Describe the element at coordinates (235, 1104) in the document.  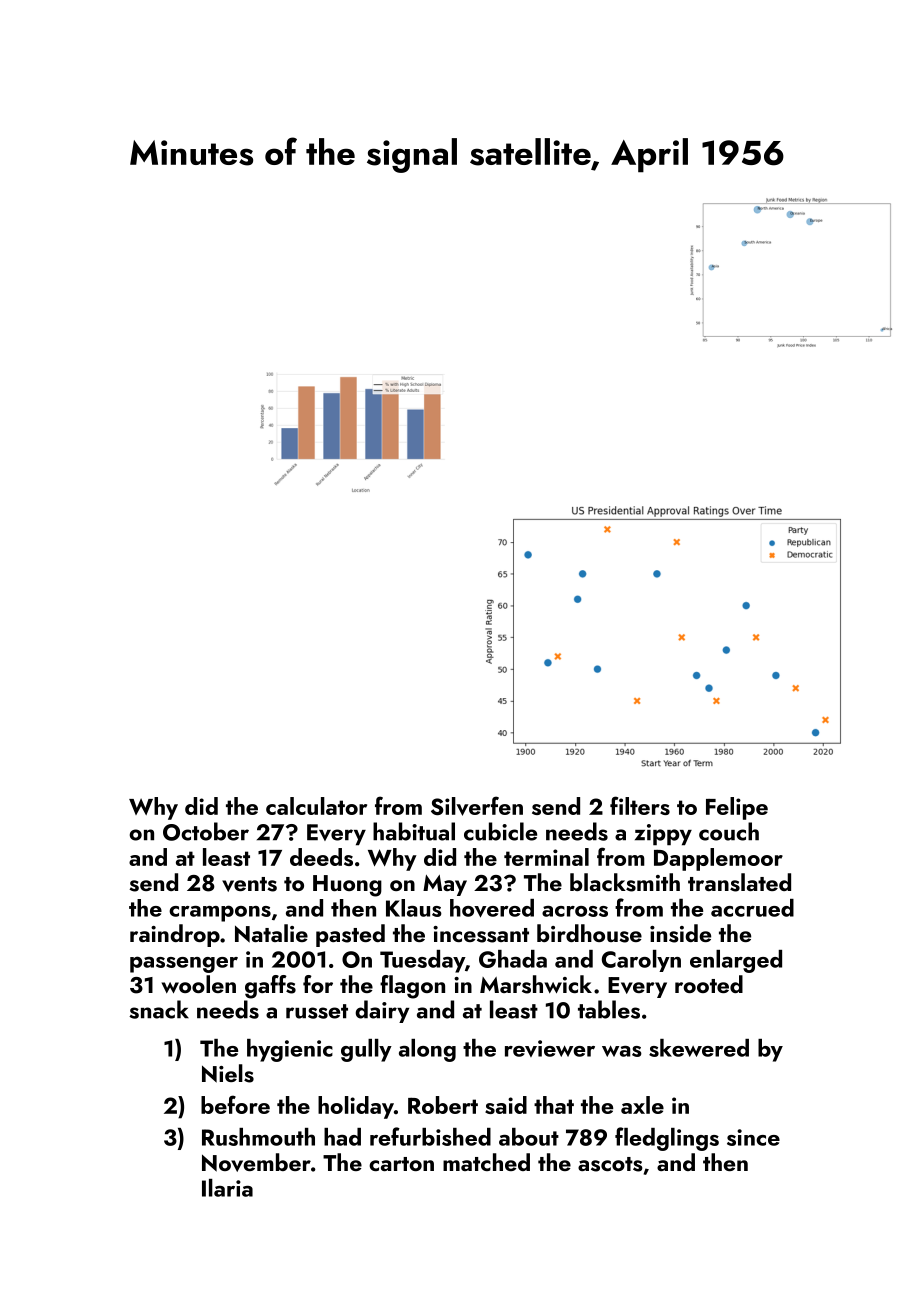
I see `before` at that location.
